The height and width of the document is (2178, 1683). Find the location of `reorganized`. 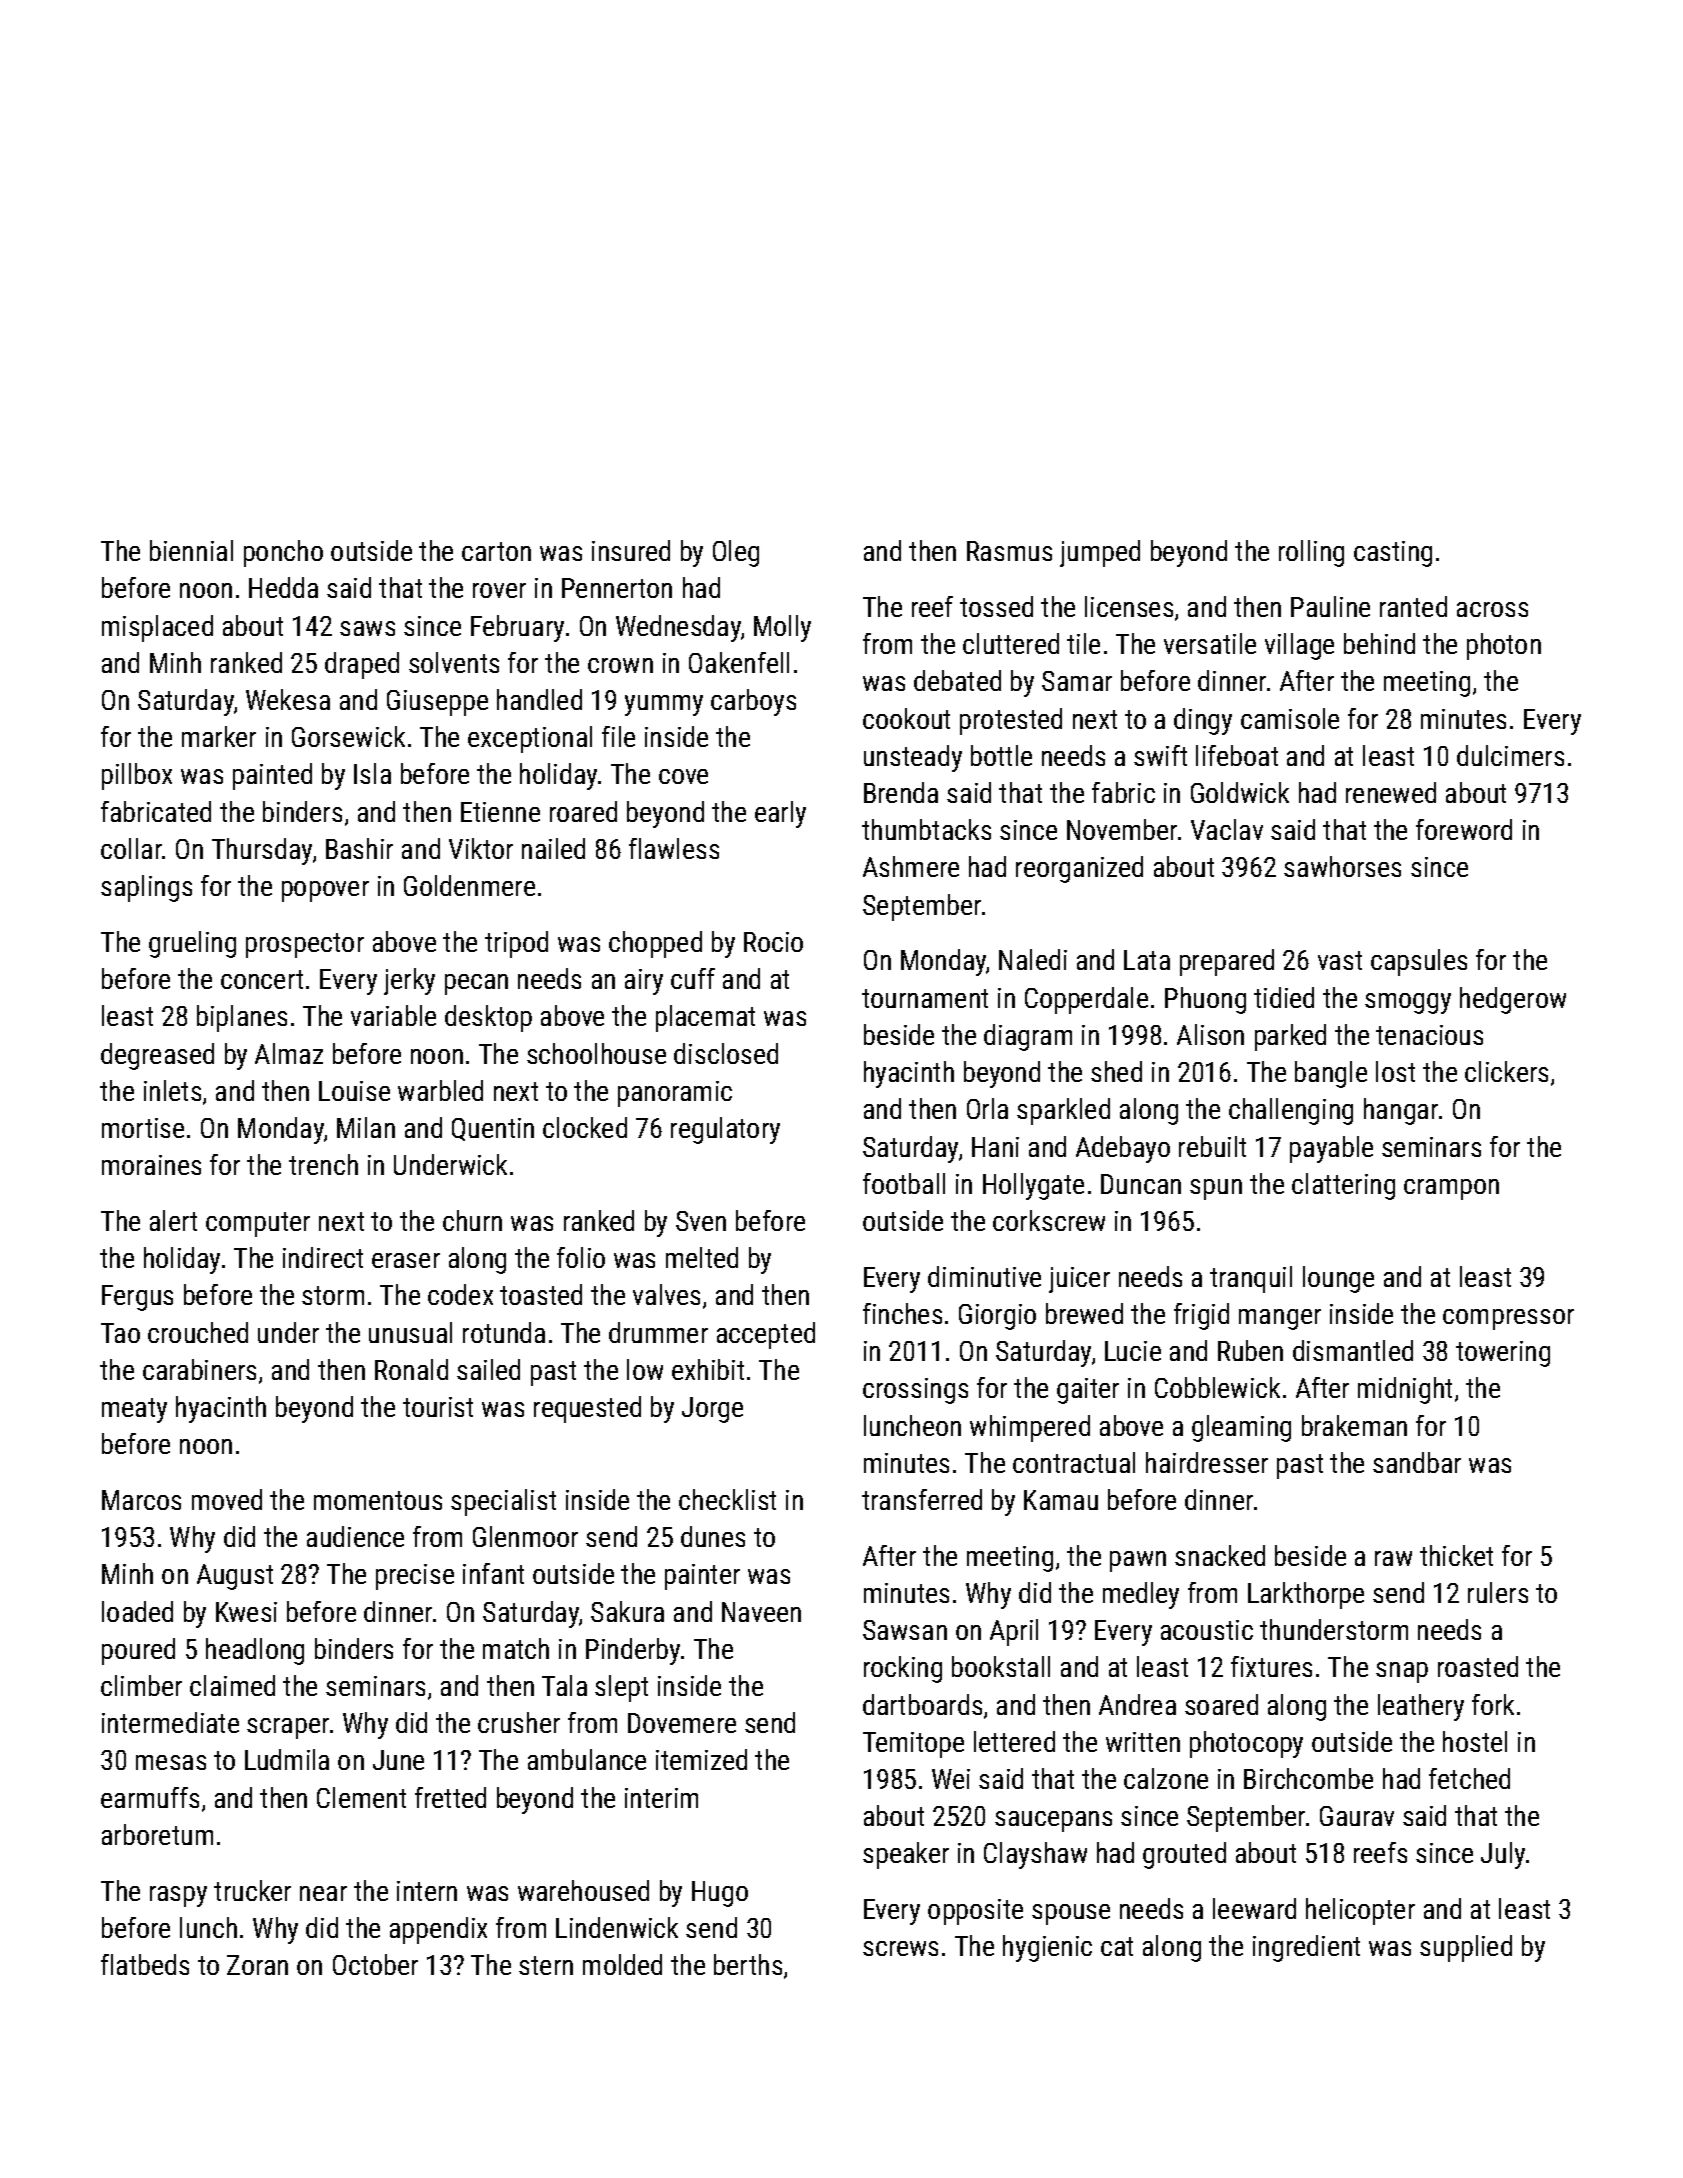

reorganized is located at coordinates (1079, 869).
